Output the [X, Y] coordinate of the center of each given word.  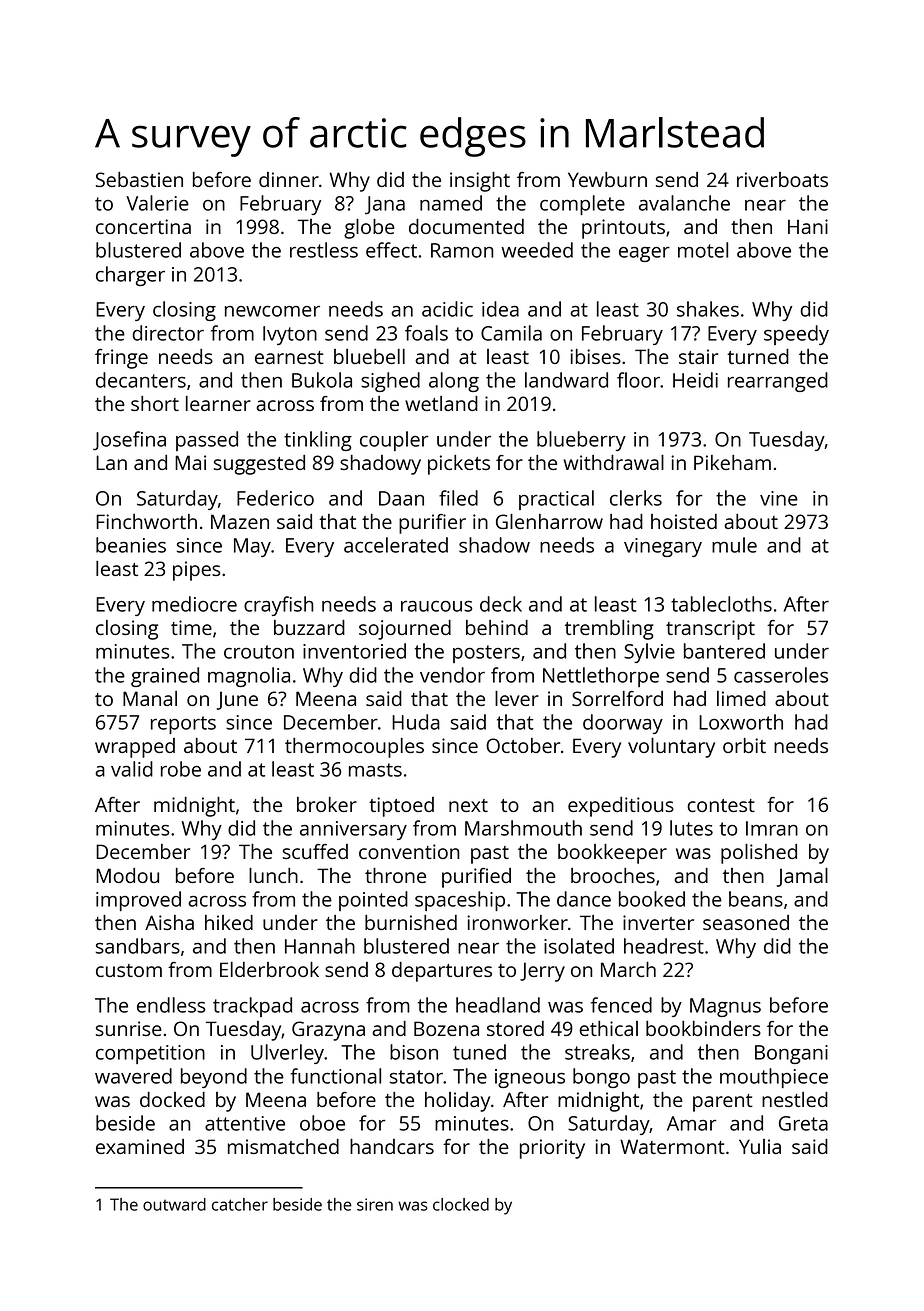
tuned [479, 1052]
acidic [447, 309]
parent [723, 1103]
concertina [143, 226]
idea [500, 309]
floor [638, 380]
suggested [259, 465]
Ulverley [287, 1054]
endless [171, 1005]
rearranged [778, 382]
